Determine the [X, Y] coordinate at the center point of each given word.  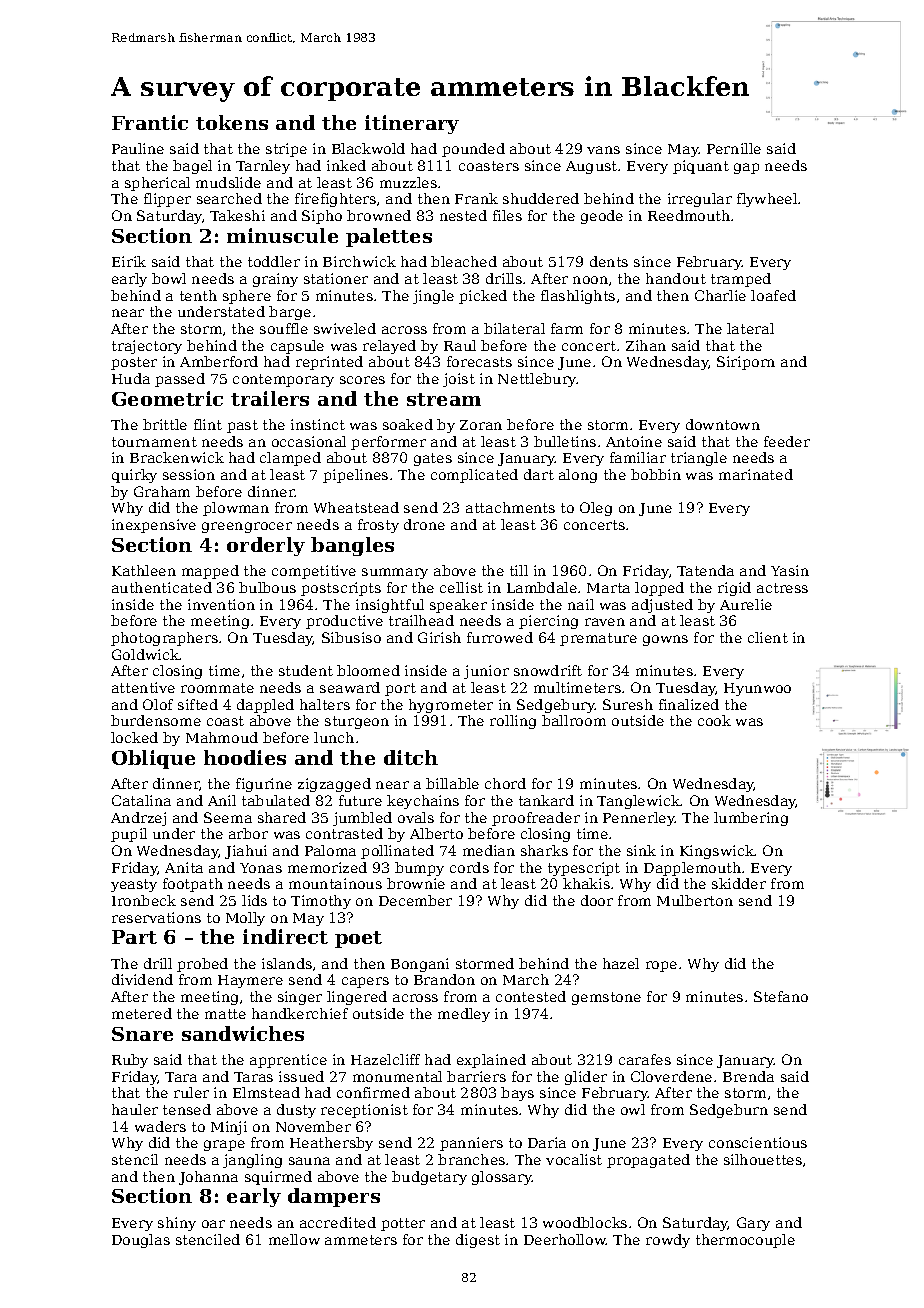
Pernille [734, 148]
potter [403, 1224]
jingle [433, 297]
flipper [167, 200]
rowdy [668, 1241]
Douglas [141, 1241]
